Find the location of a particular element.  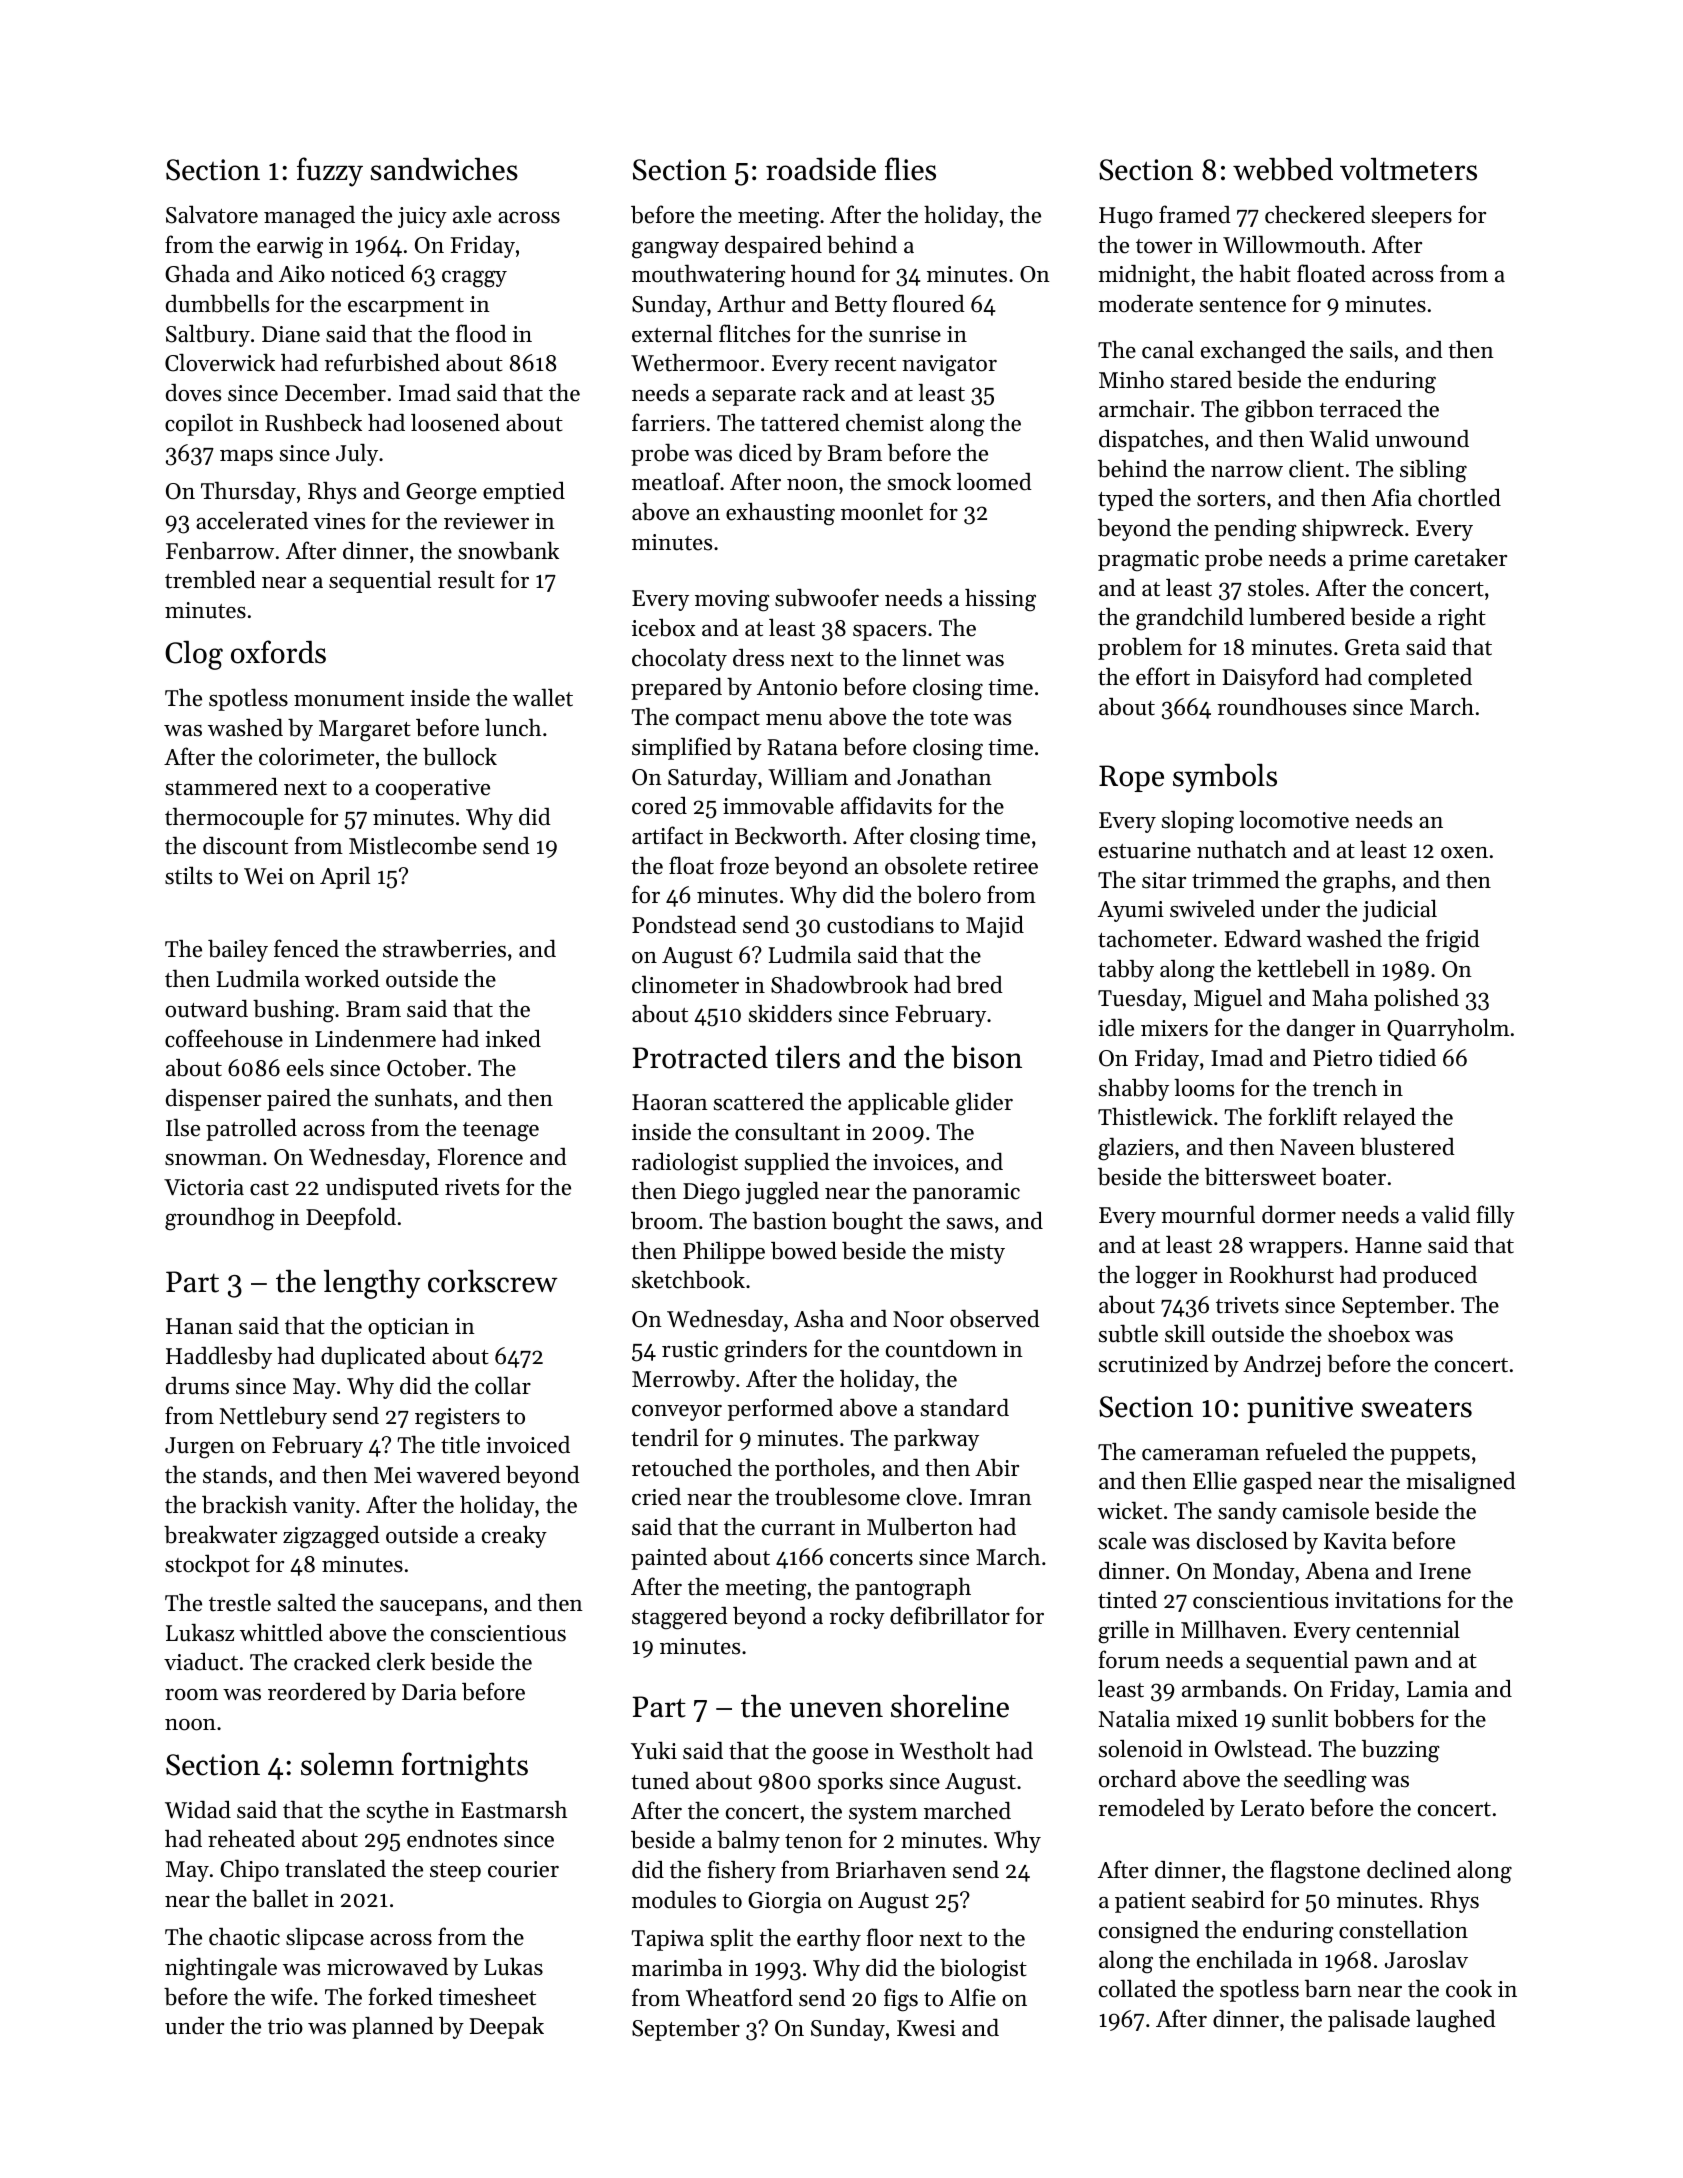

prime is located at coordinates (1378, 560).
